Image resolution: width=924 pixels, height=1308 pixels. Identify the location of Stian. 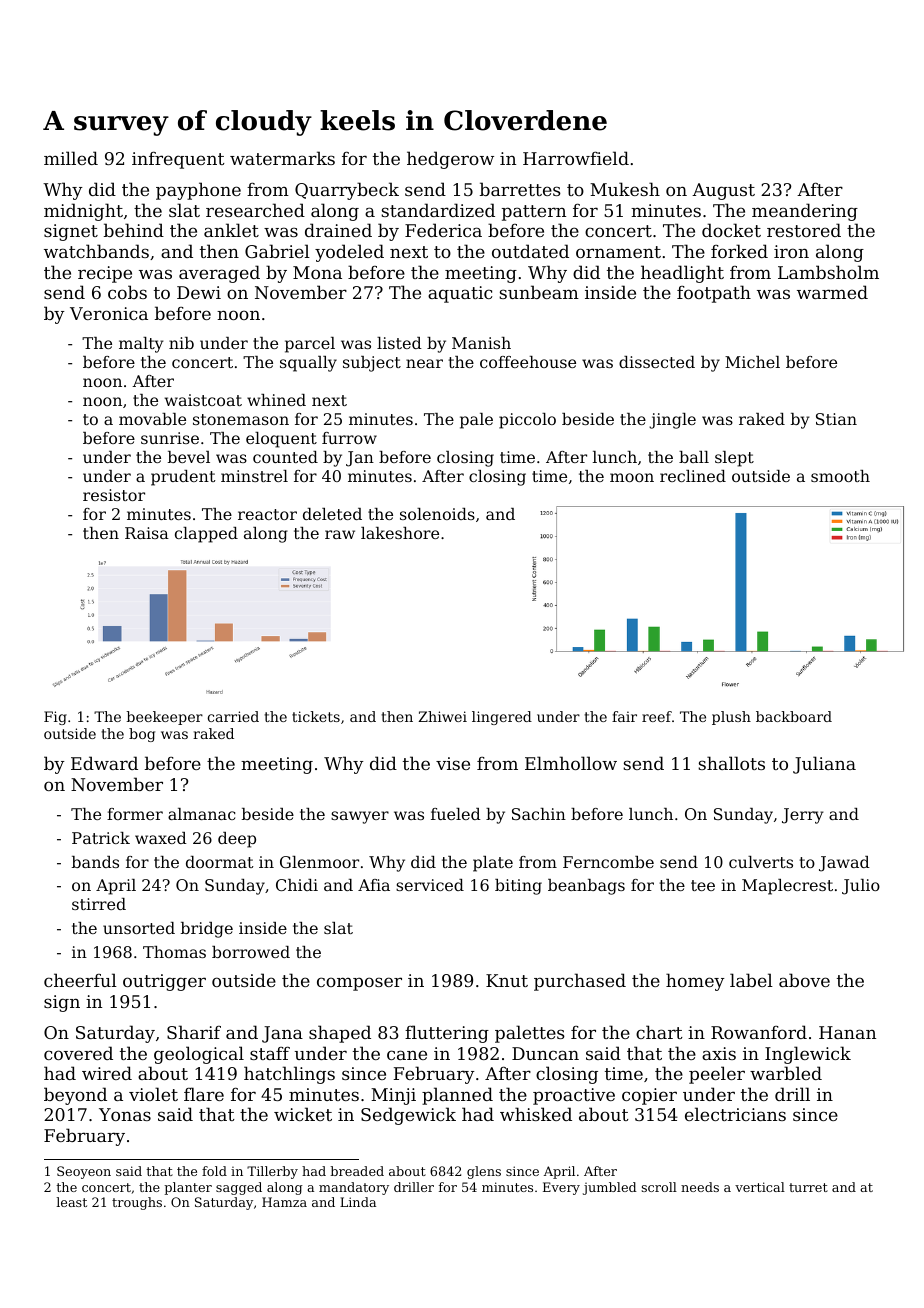
(836, 419).
